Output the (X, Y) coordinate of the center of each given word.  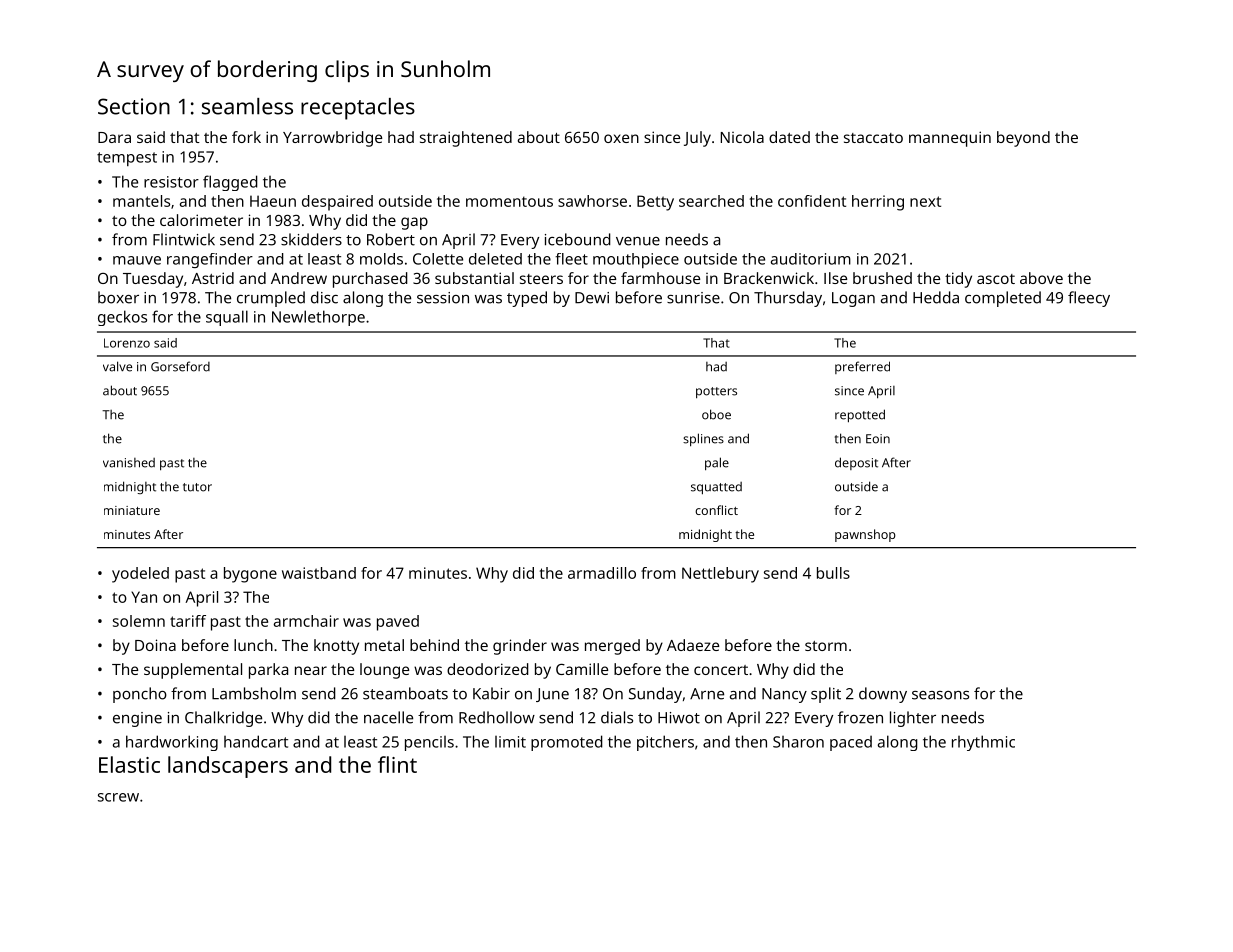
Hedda (936, 297)
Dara (114, 137)
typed (527, 299)
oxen (621, 138)
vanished (129, 463)
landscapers (228, 767)
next (925, 201)
